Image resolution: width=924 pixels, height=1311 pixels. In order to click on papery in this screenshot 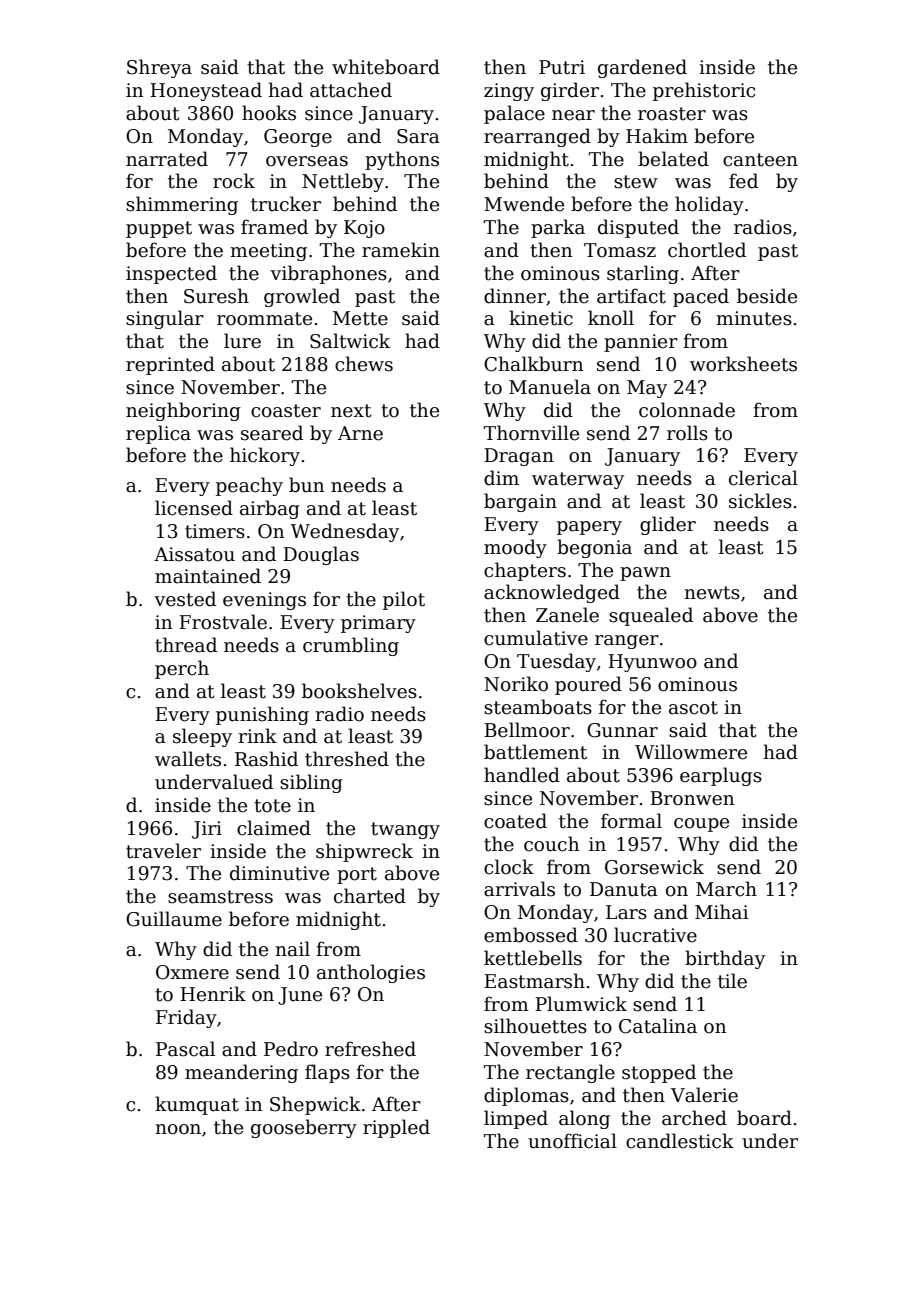, I will do `click(589, 528)`.
